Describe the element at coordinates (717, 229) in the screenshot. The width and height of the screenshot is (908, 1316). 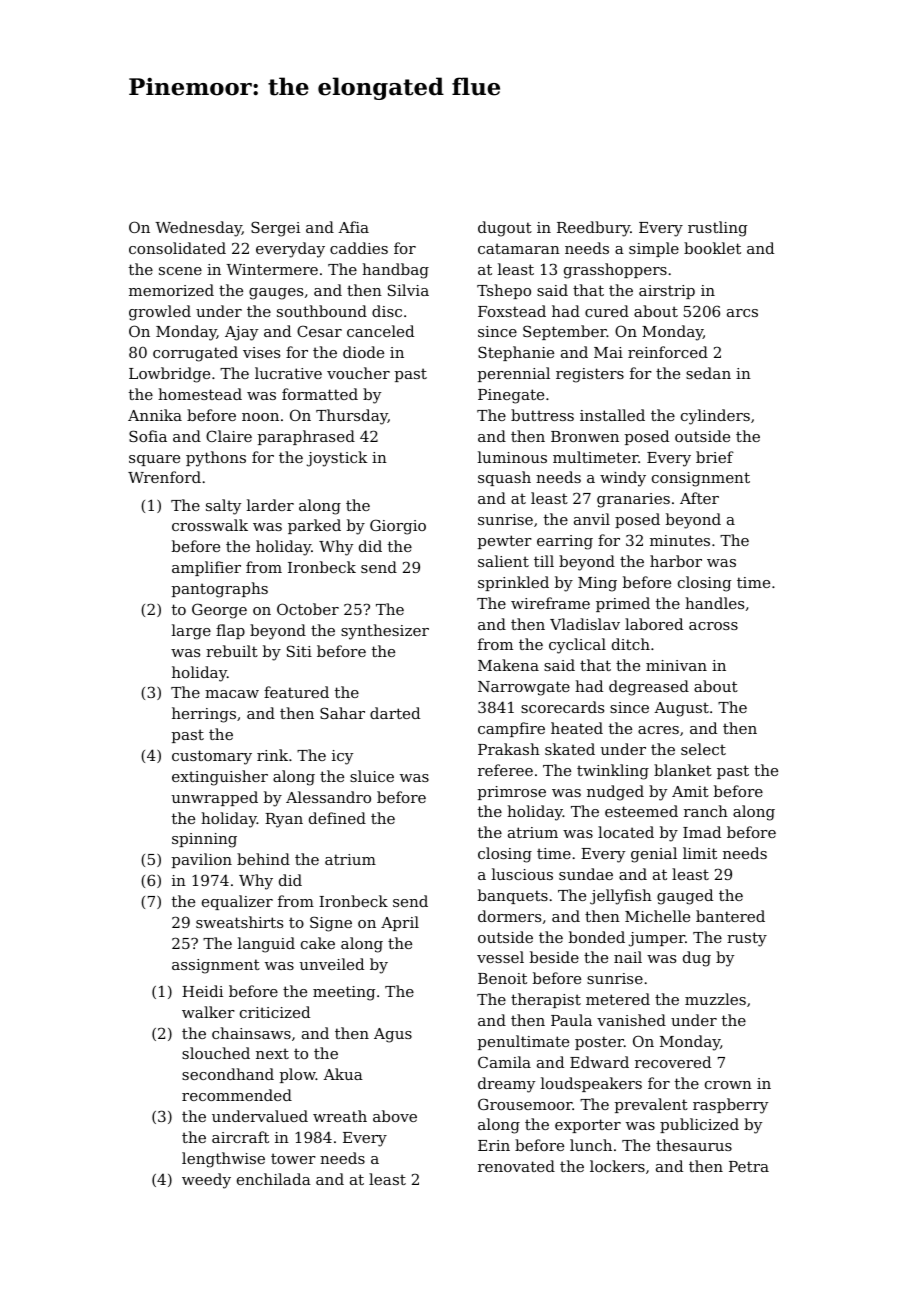
I see `rustling` at that location.
